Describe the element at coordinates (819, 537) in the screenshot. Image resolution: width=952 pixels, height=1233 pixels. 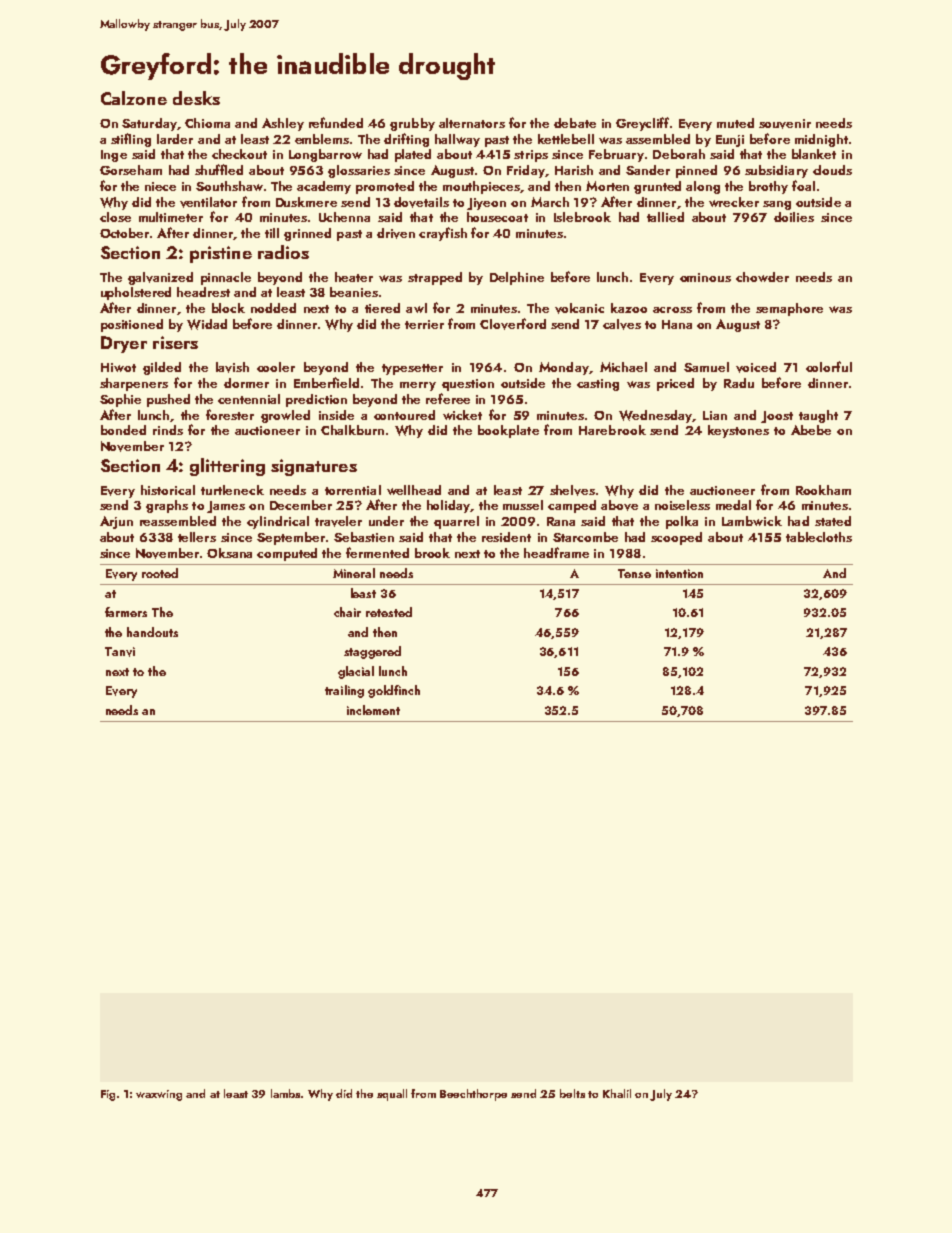
I see `tablecloths` at that location.
